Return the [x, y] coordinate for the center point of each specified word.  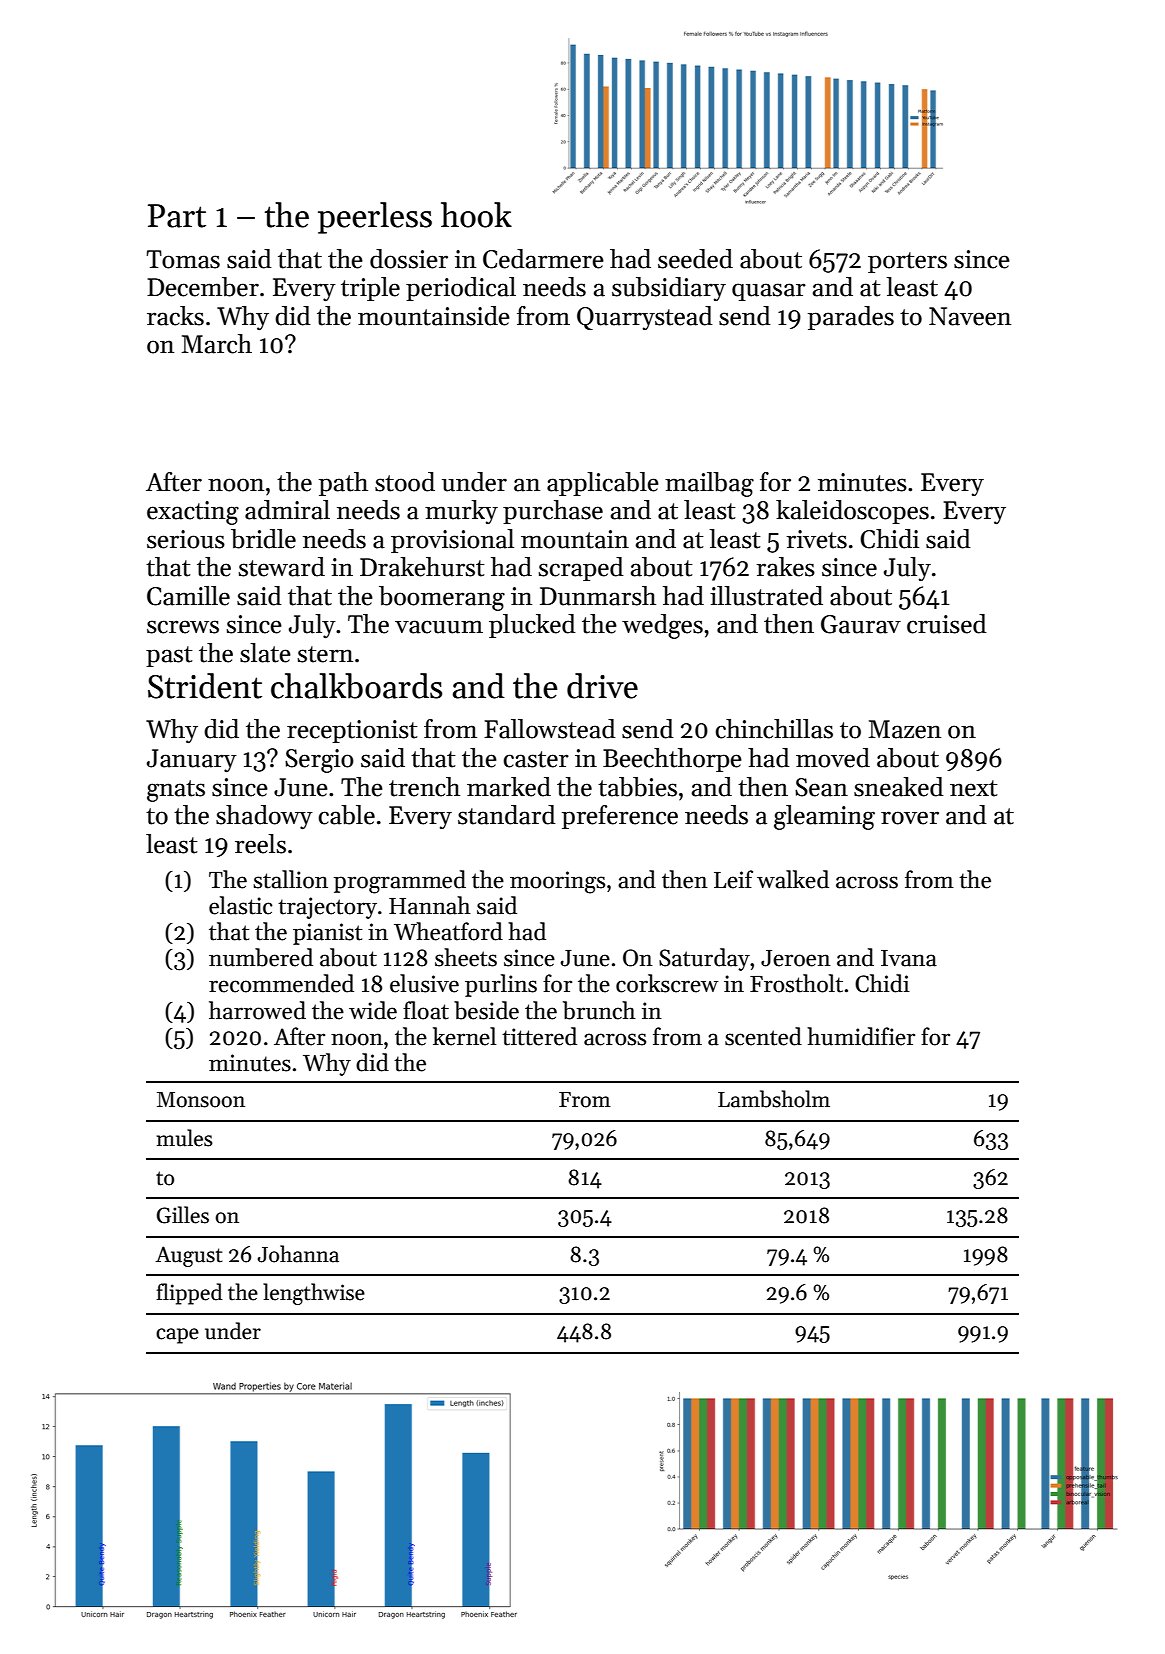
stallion [290, 879]
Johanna [298, 1254]
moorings [557, 882]
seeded [695, 259]
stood [405, 482]
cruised [947, 624]
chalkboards [356, 686]
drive [602, 686]
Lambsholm [774, 1099]
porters [907, 262]
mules [185, 1138]
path [343, 484]
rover [910, 818]
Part [177, 216]
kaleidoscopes [852, 512]
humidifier [861, 1036]
